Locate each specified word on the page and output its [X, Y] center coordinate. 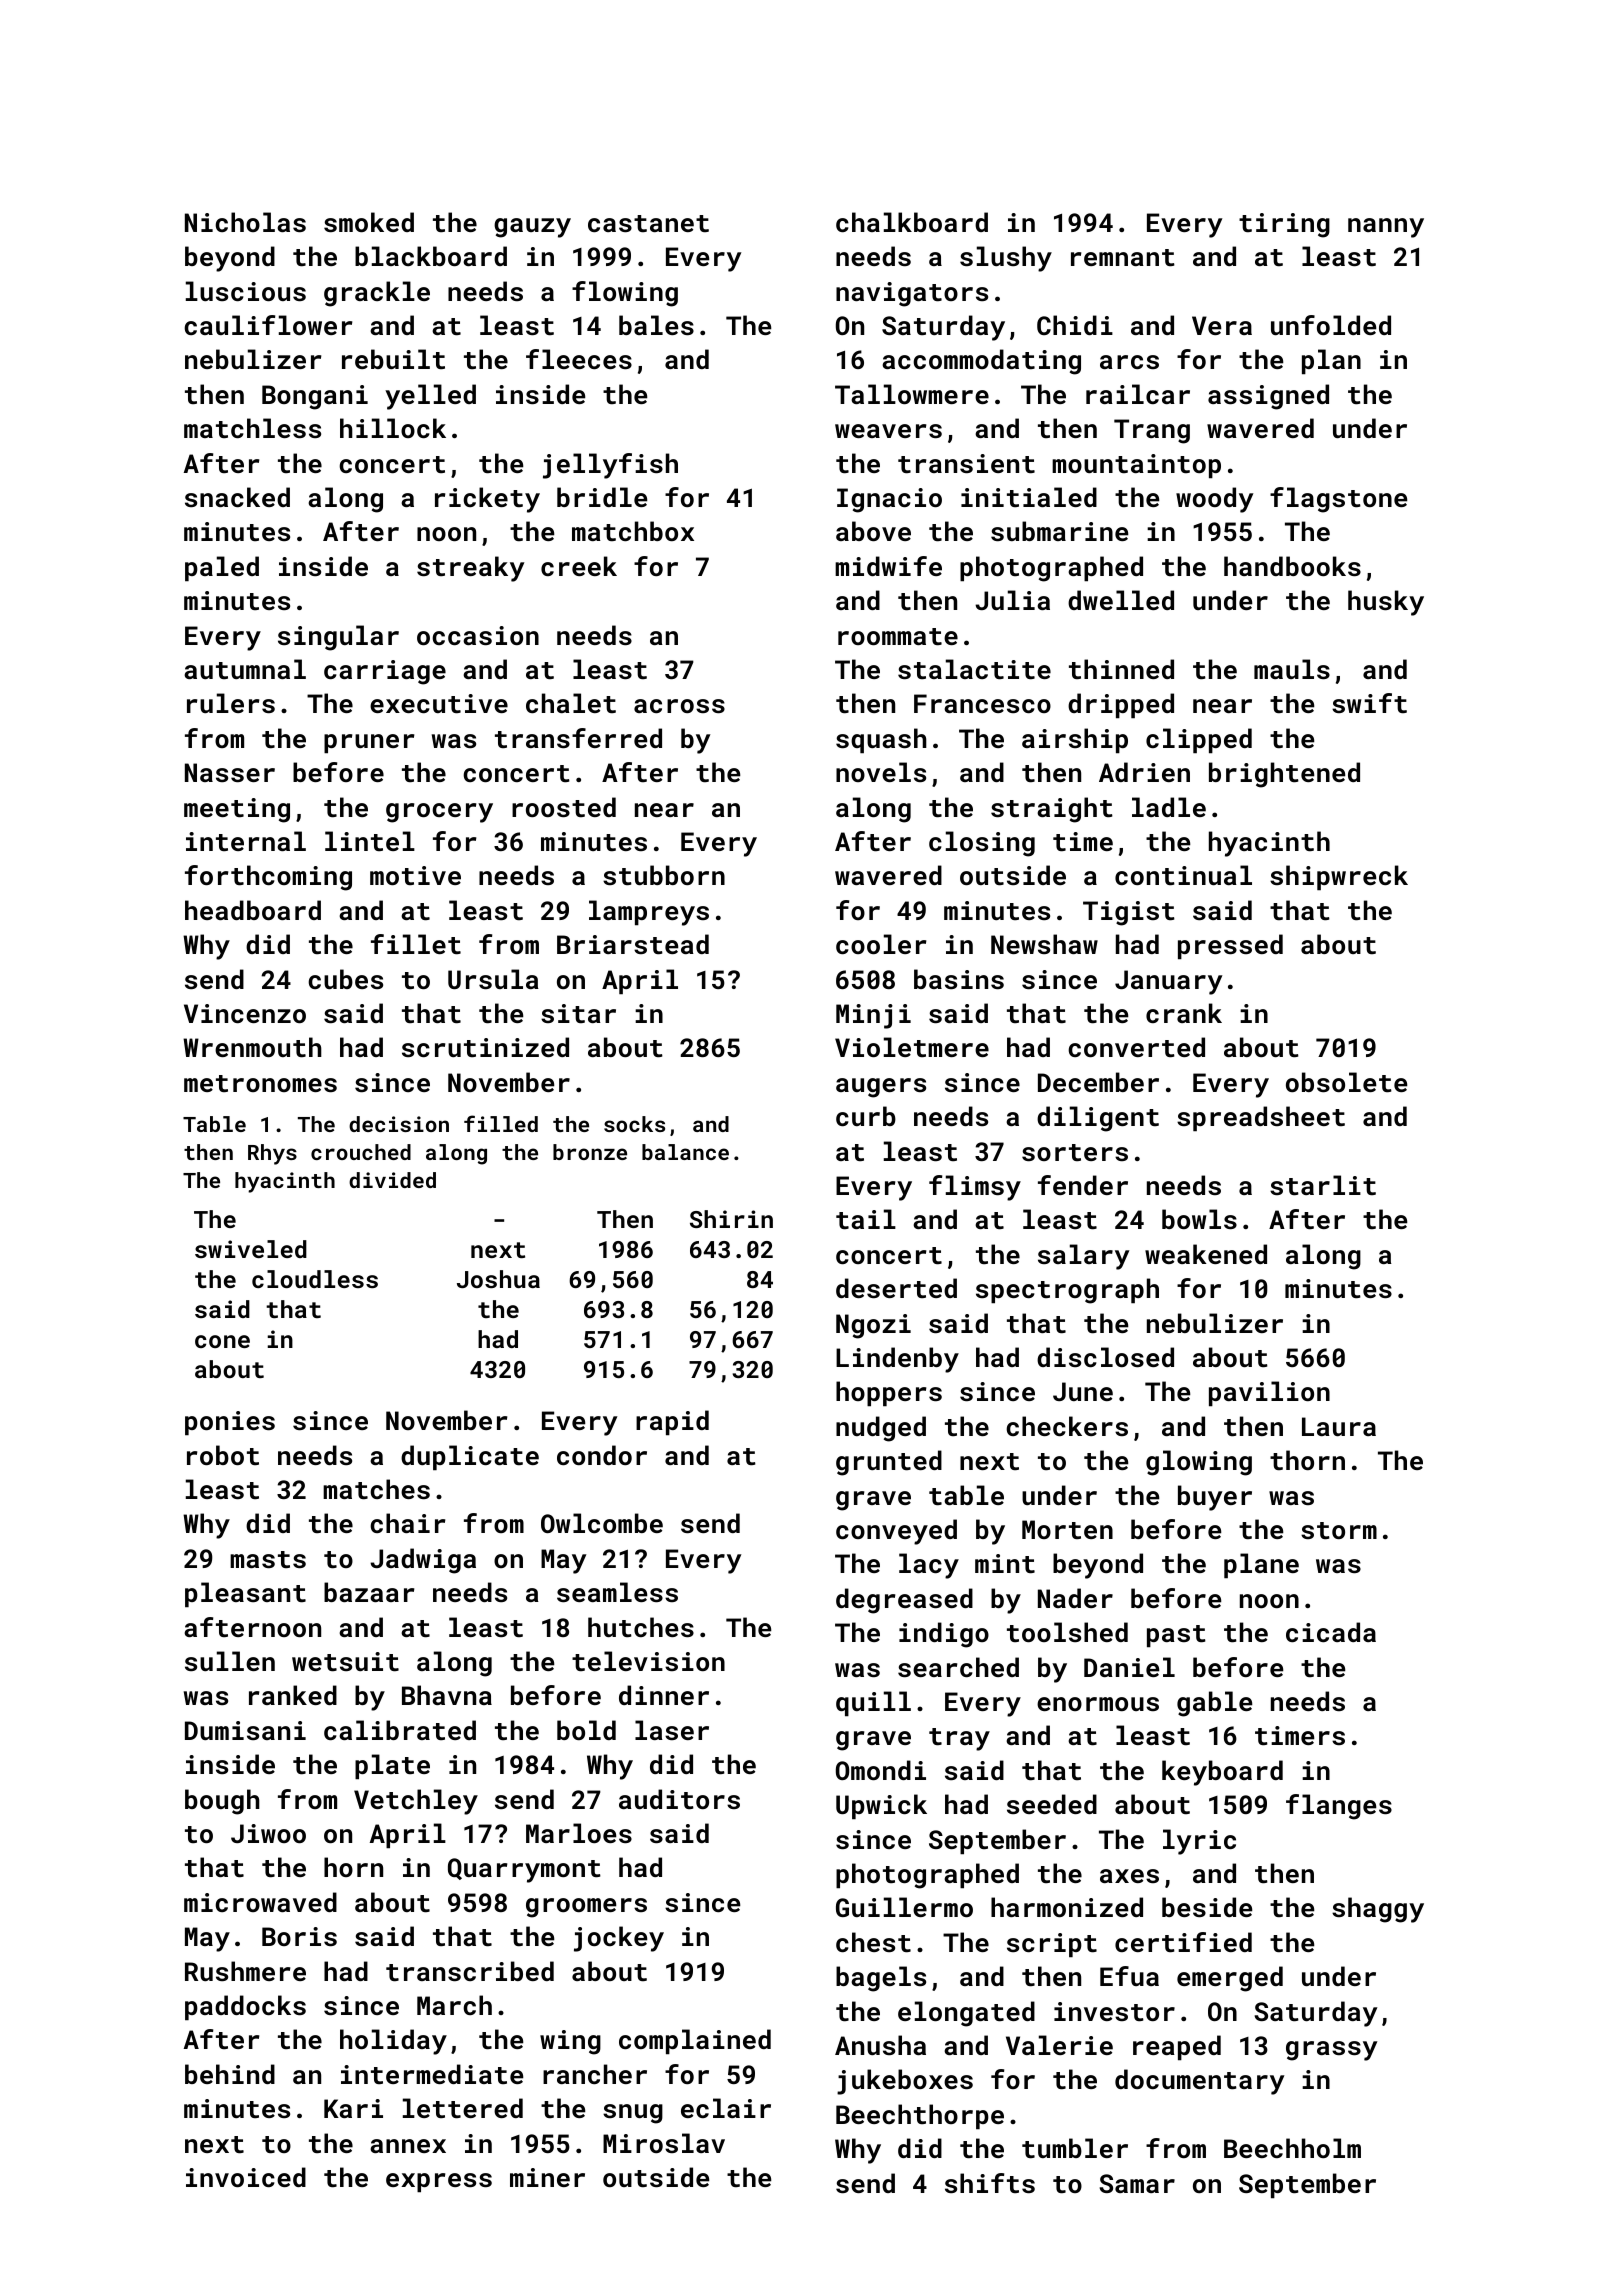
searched [958, 1667]
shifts [990, 2183]
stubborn [664, 875]
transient [966, 464]
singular [338, 638]
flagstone [1338, 500]
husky [1386, 603]
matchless [252, 428]
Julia [1012, 600]
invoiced [246, 2177]
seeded [1052, 1804]
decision [399, 1124]
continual [1183, 875]
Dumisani [245, 1730]
